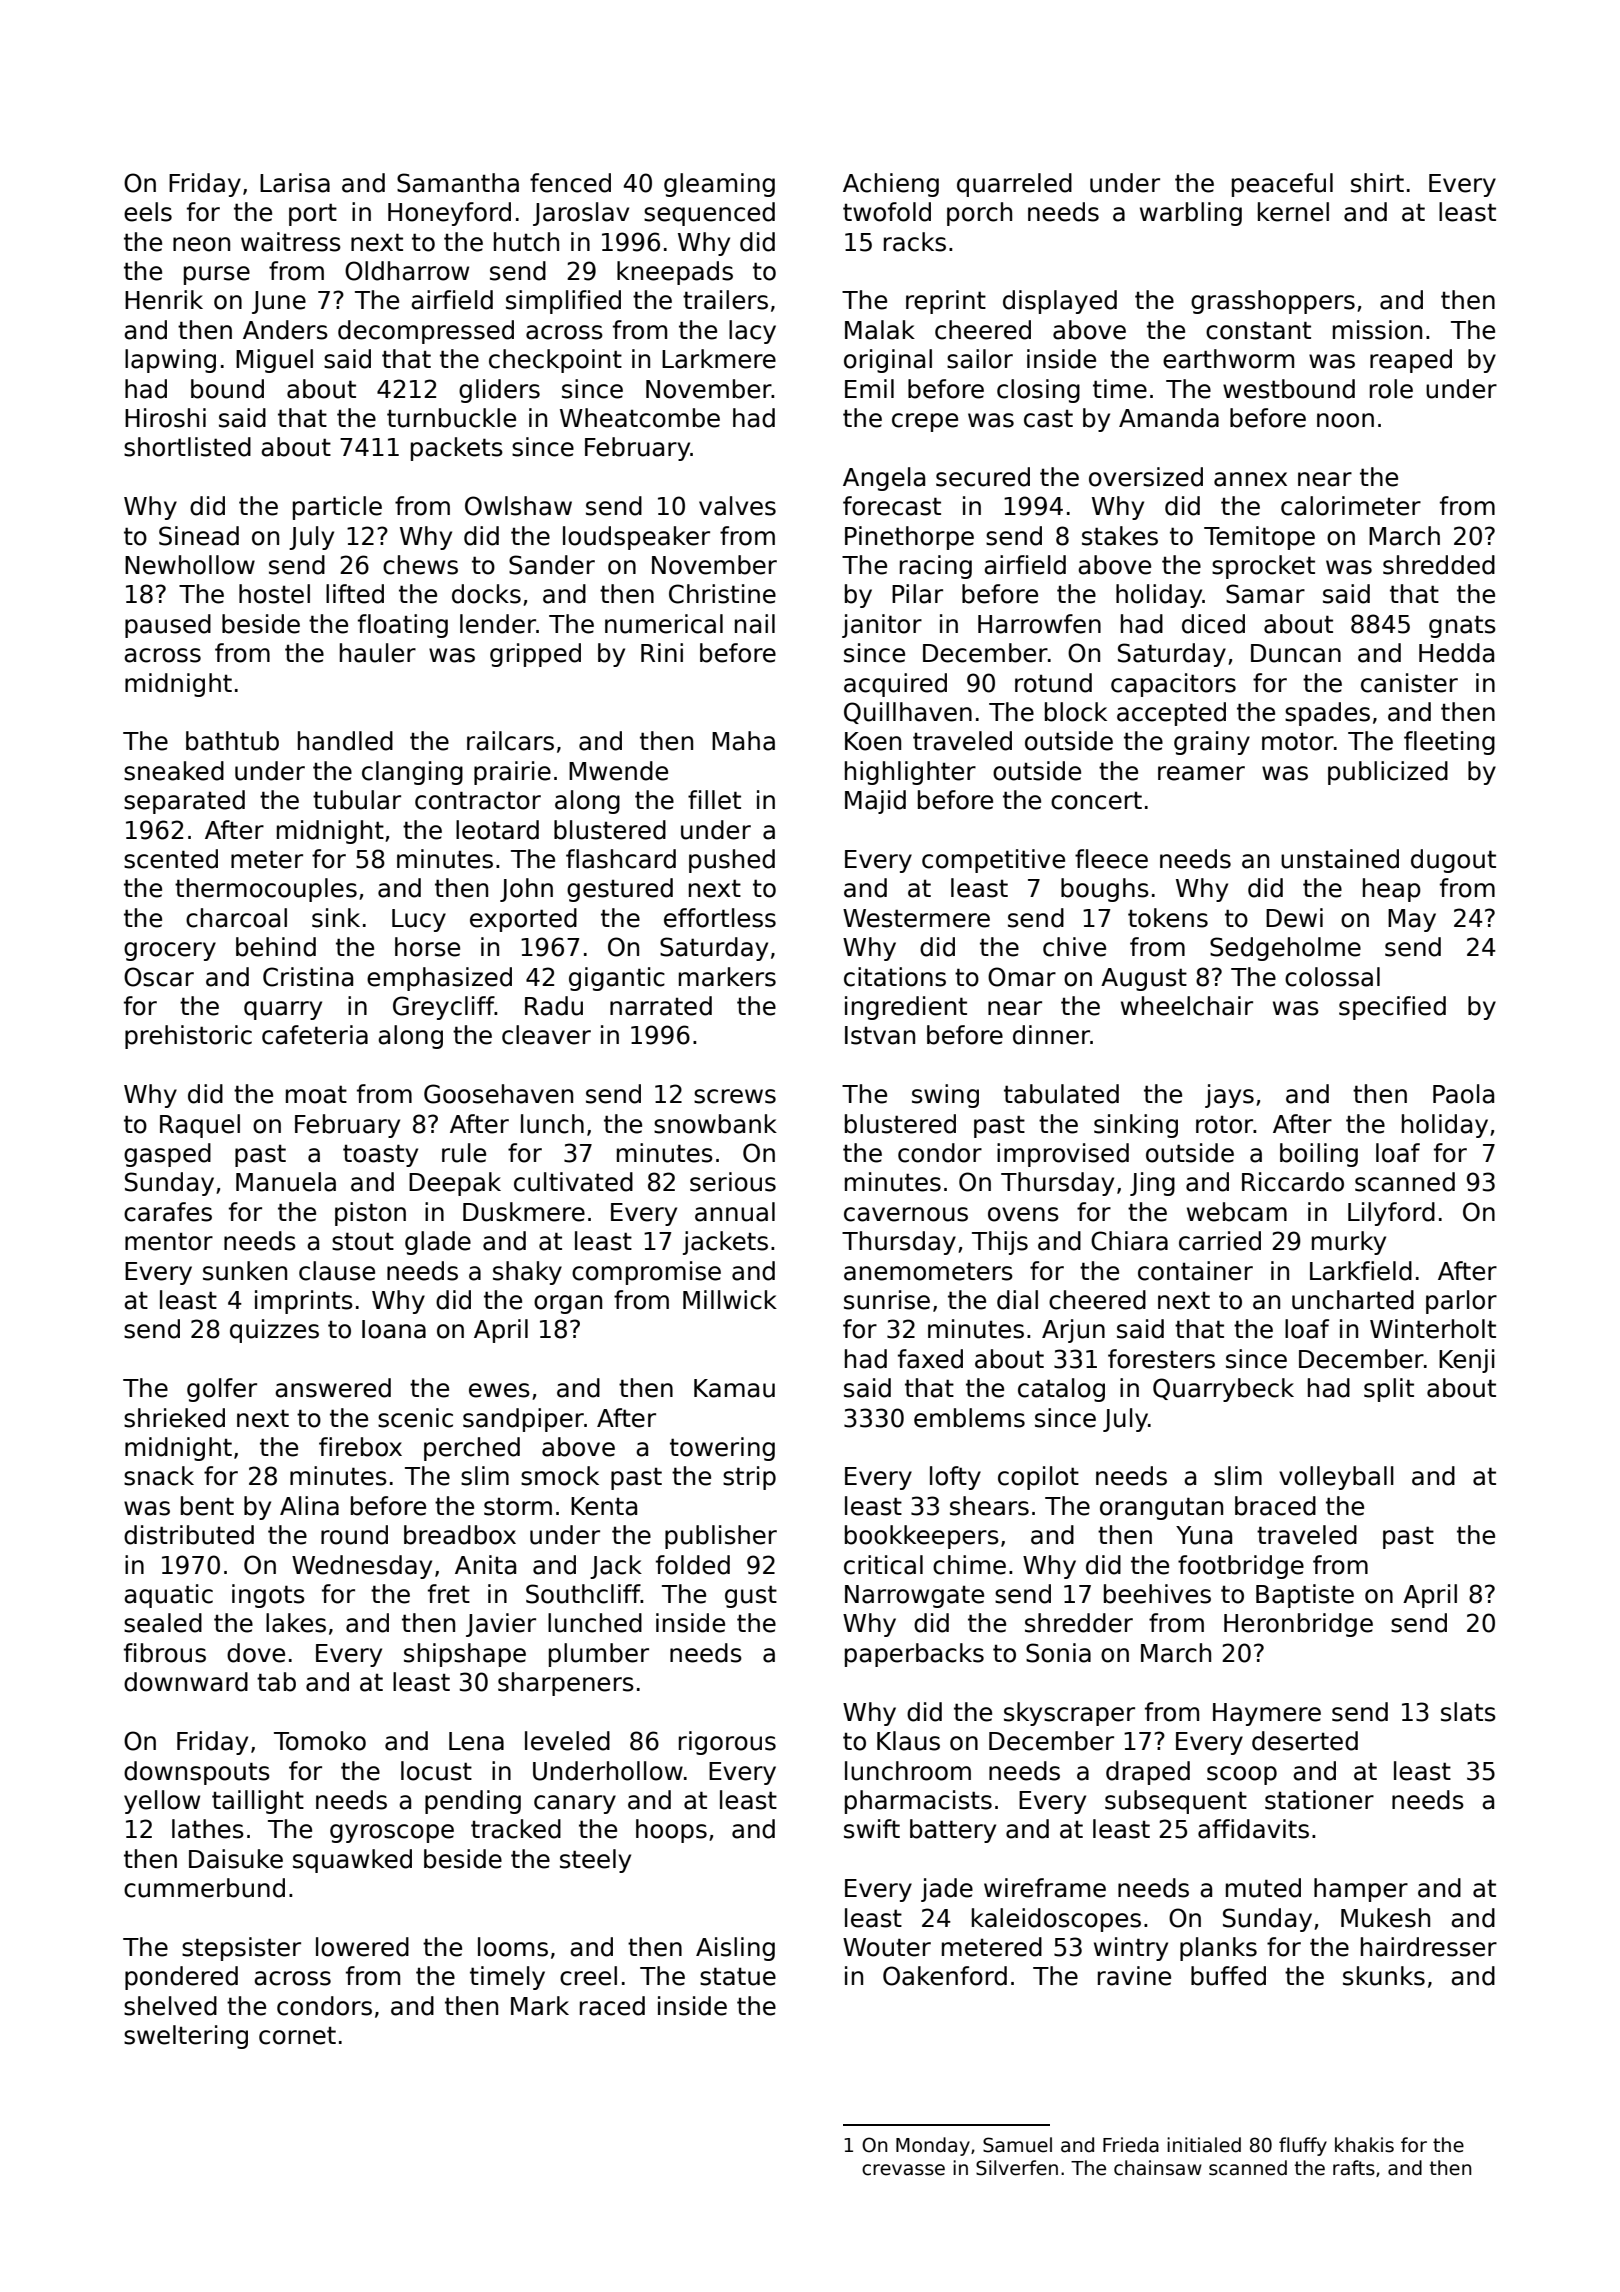  What do you see at coordinates (1353, 1300) in the screenshot?
I see `uncharted` at bounding box center [1353, 1300].
